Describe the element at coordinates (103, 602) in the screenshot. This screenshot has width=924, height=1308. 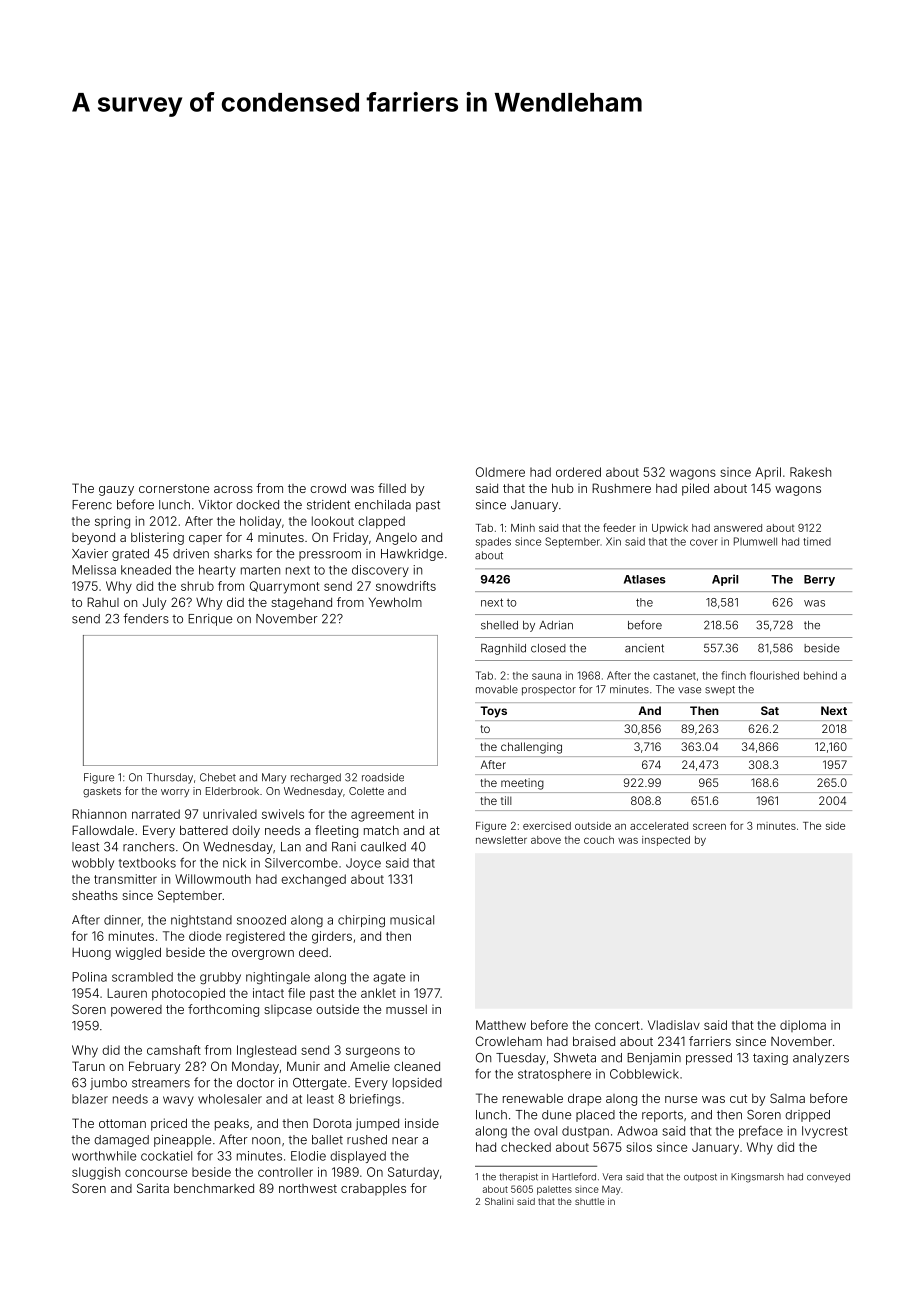
I see `Rahul` at that location.
